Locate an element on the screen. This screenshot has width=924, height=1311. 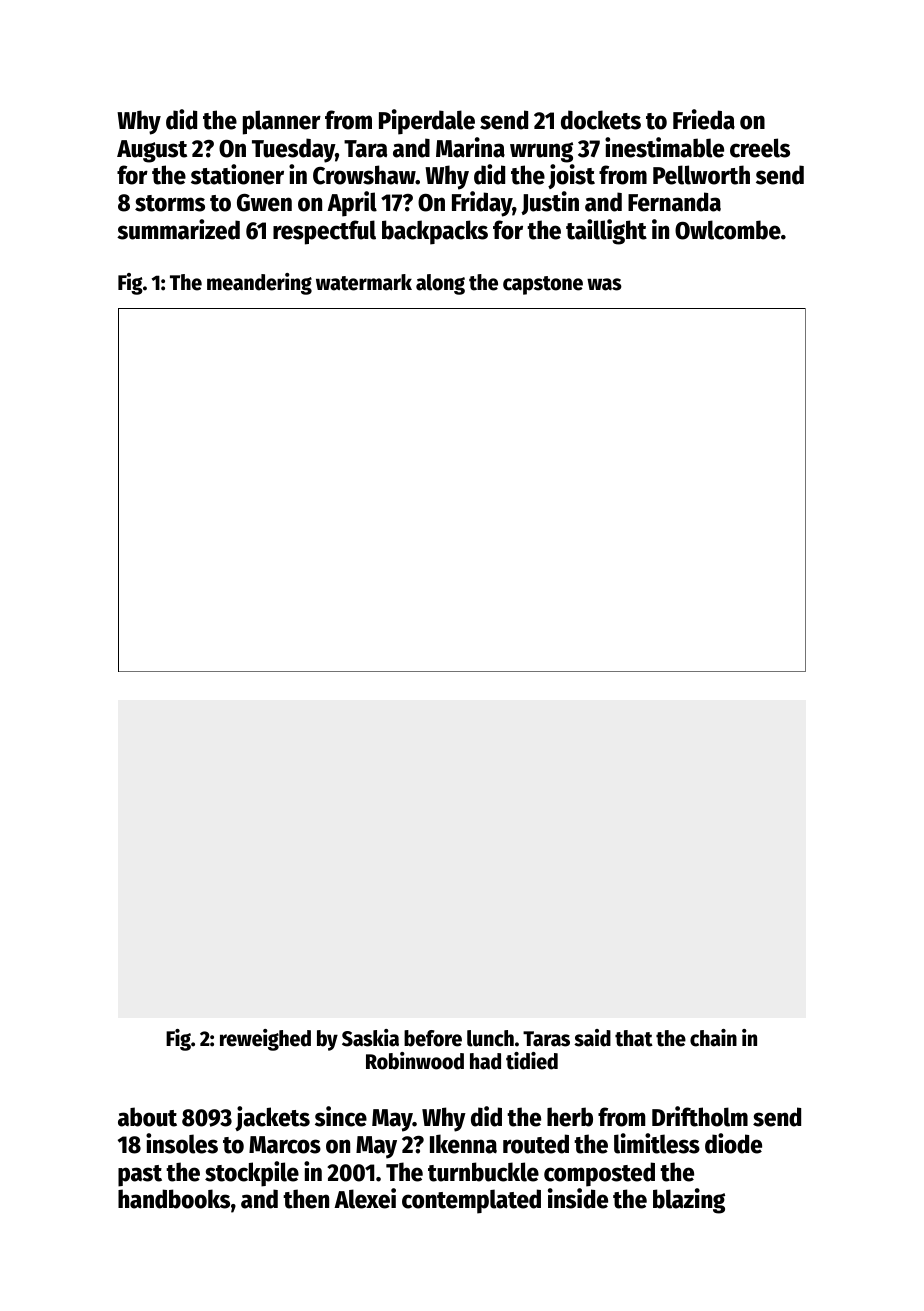
handbooks is located at coordinates (174, 1199).
